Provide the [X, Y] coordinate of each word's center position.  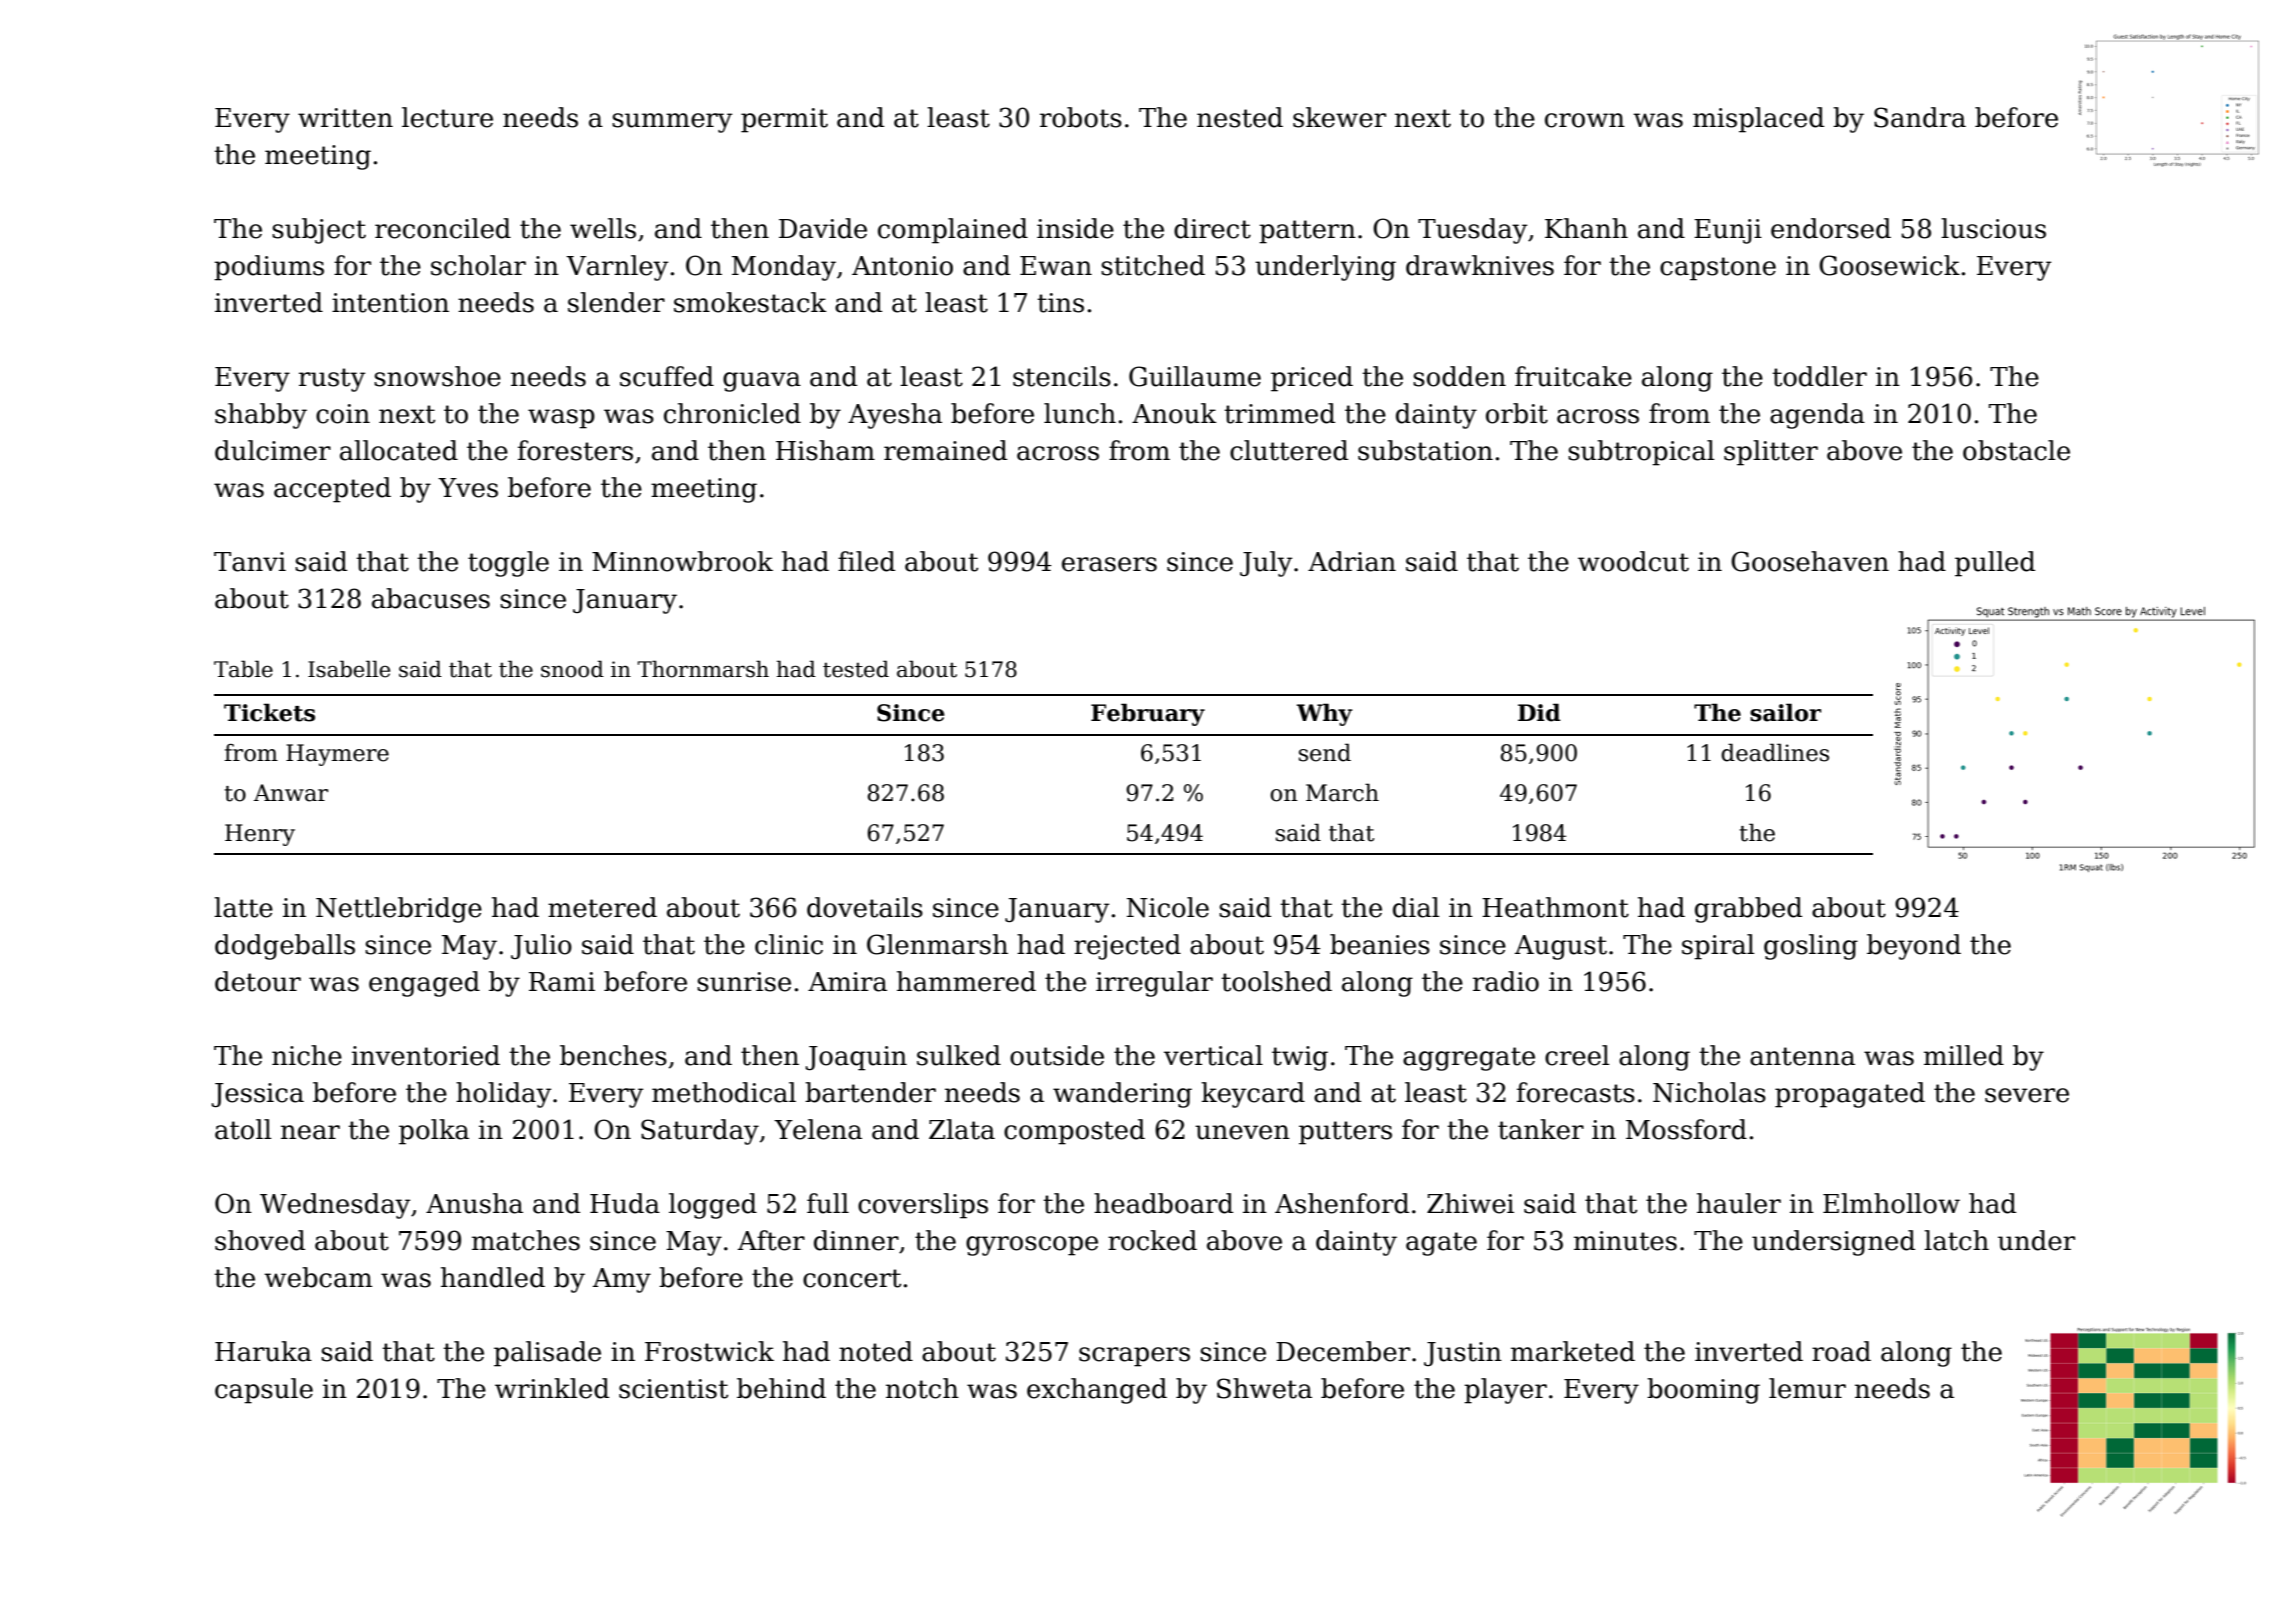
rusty [332, 380]
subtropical [1641, 453]
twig [1300, 1058]
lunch [1080, 413]
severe [2027, 1095]
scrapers [1134, 1357]
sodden [1459, 376]
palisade [547, 1354]
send [1325, 752]
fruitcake [1573, 376]
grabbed [1748, 910]
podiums [269, 268]
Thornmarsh [703, 669]
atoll [243, 1129]
